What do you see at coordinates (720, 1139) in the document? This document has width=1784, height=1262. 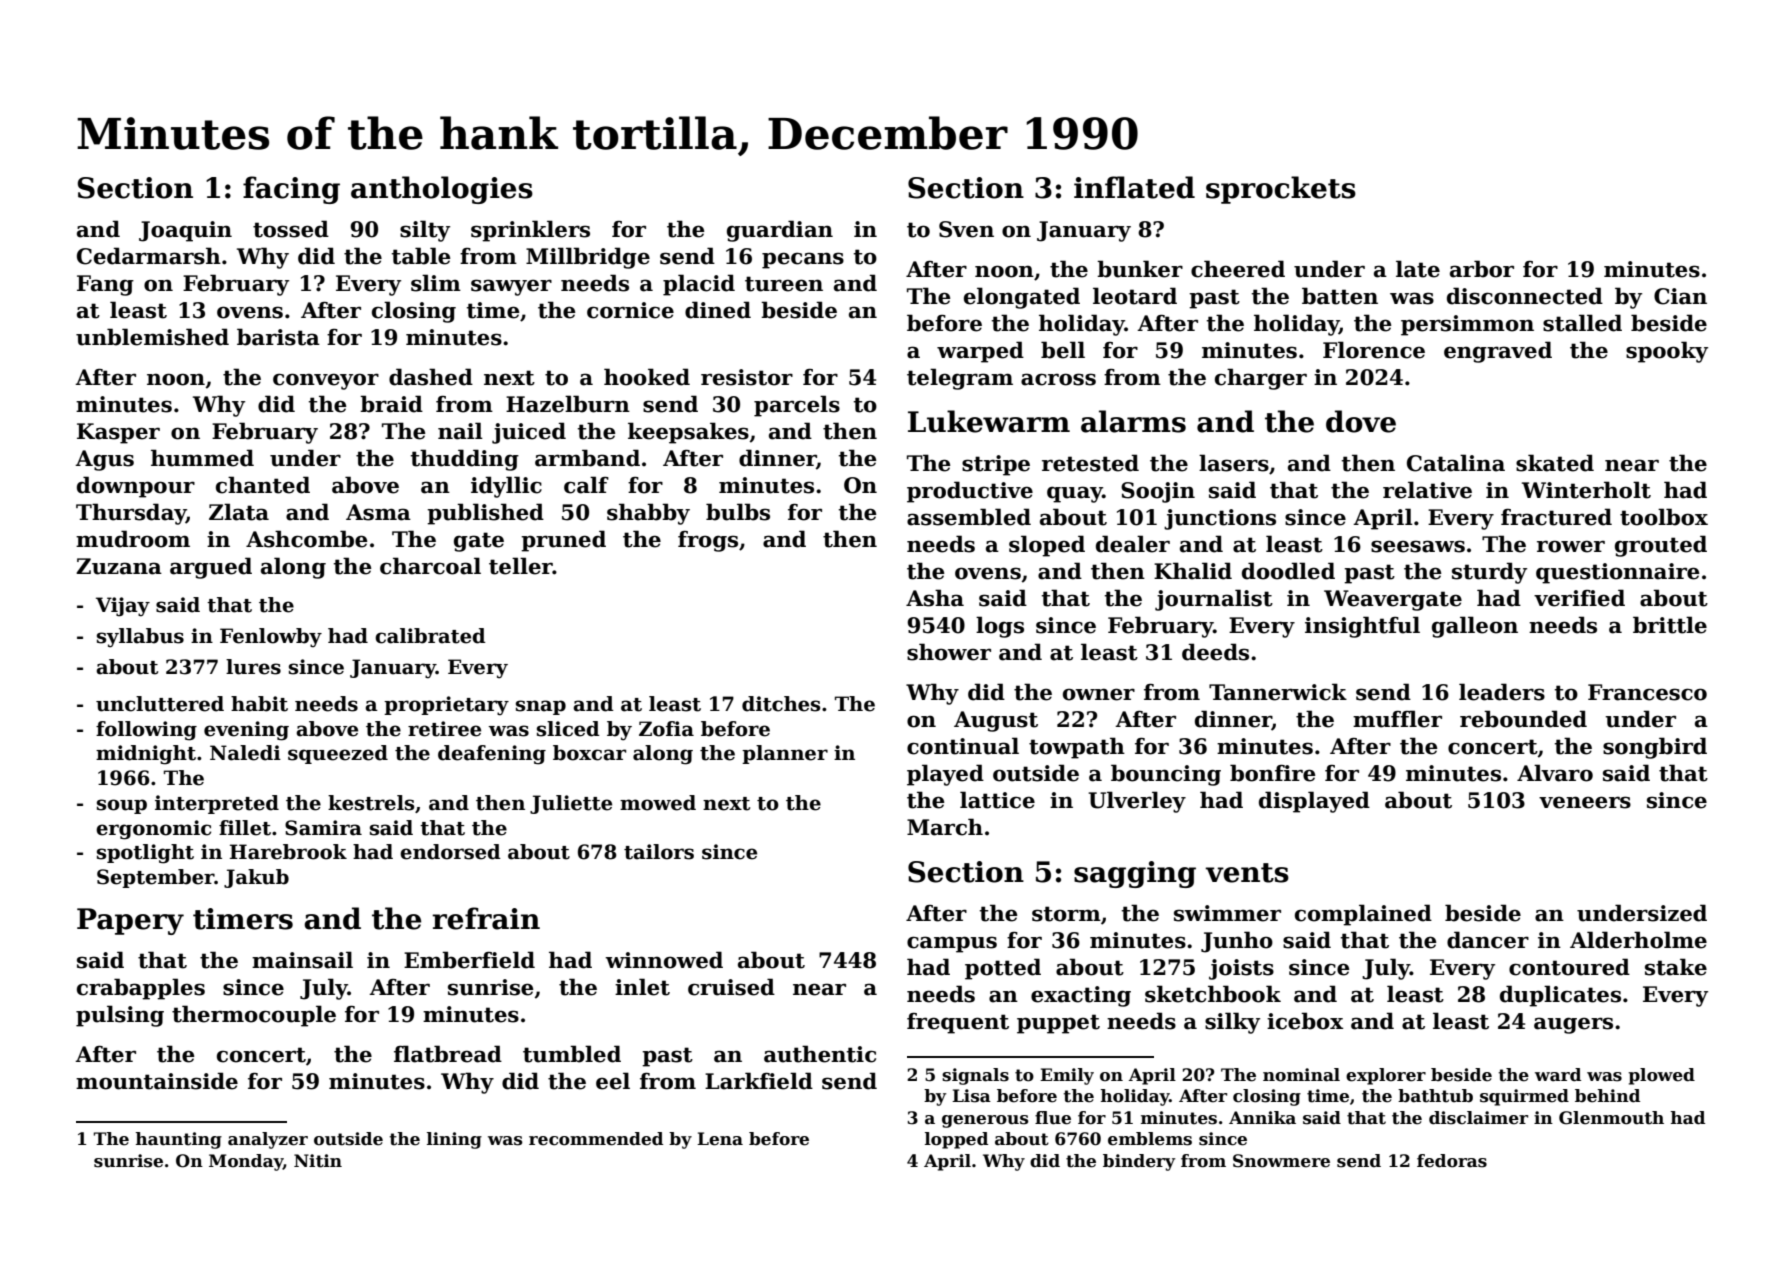 I see `Lena` at bounding box center [720, 1139].
